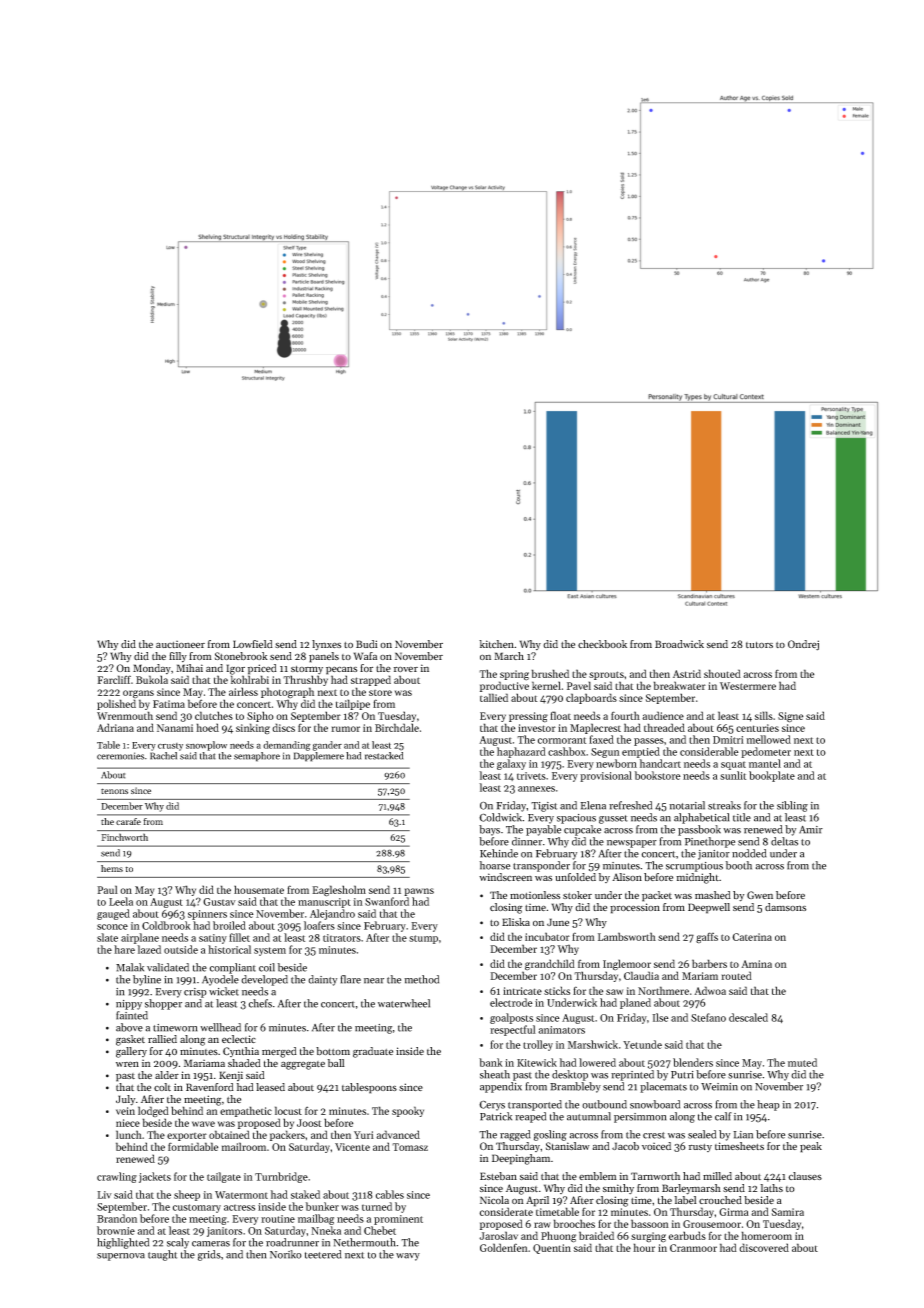 The image size is (924, 1308). What do you see at coordinates (764, 1247) in the image?
I see `discovered` at bounding box center [764, 1247].
